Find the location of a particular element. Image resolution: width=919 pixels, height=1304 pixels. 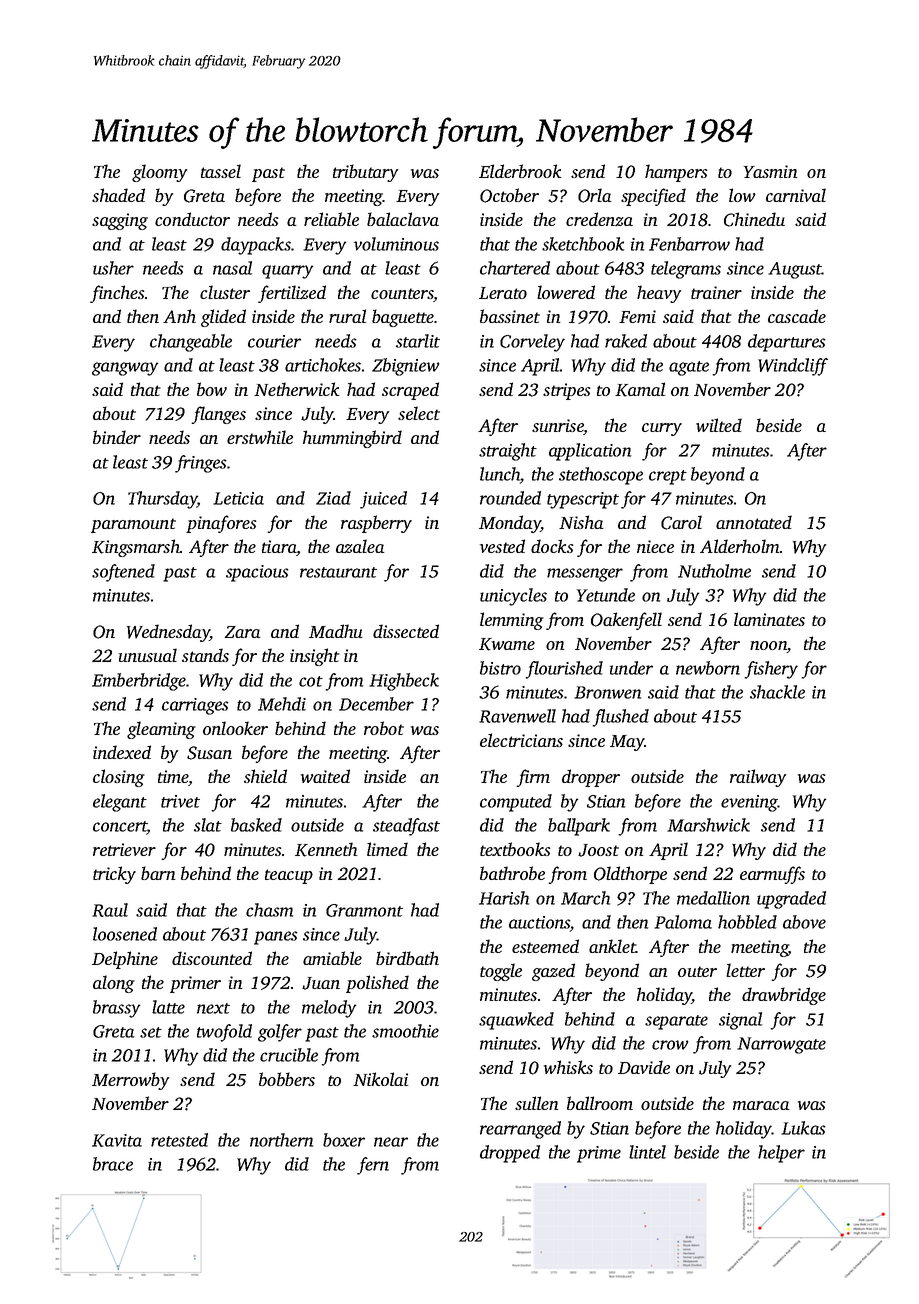

tiara is located at coordinates (279, 548).
